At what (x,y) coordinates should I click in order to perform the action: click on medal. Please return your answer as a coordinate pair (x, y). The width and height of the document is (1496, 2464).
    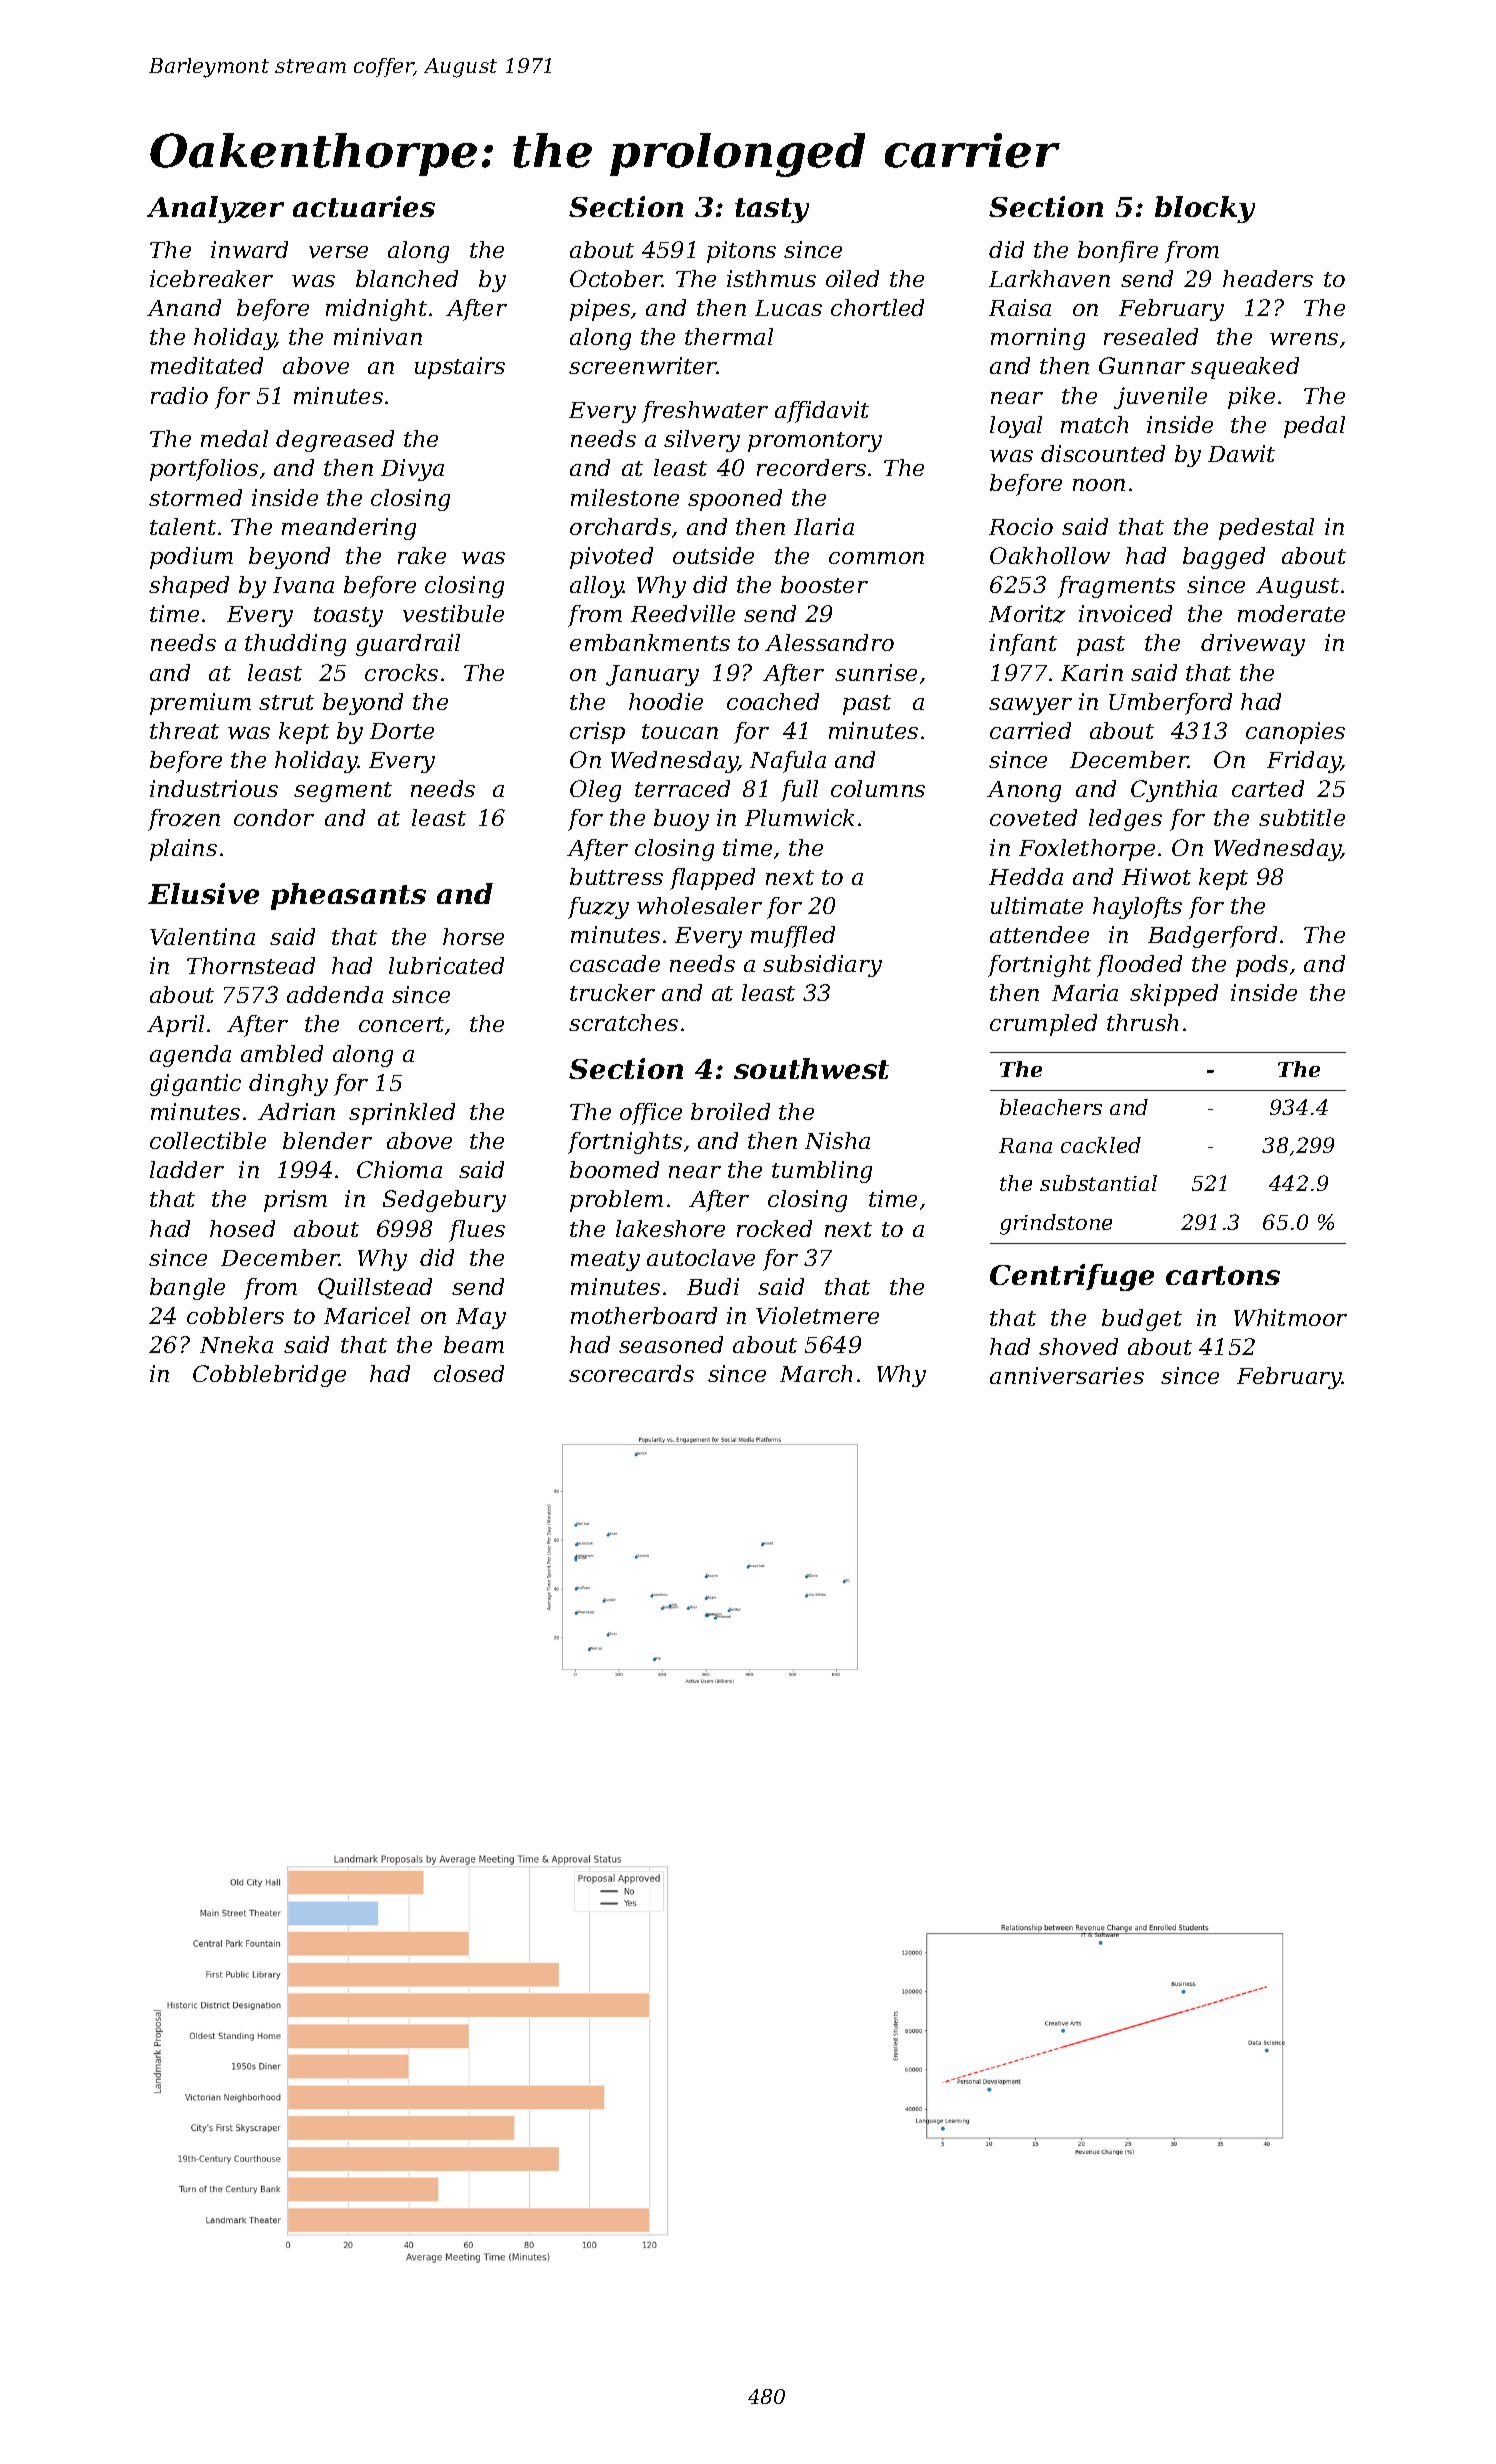
    Looking at the image, I should click on (234, 438).
